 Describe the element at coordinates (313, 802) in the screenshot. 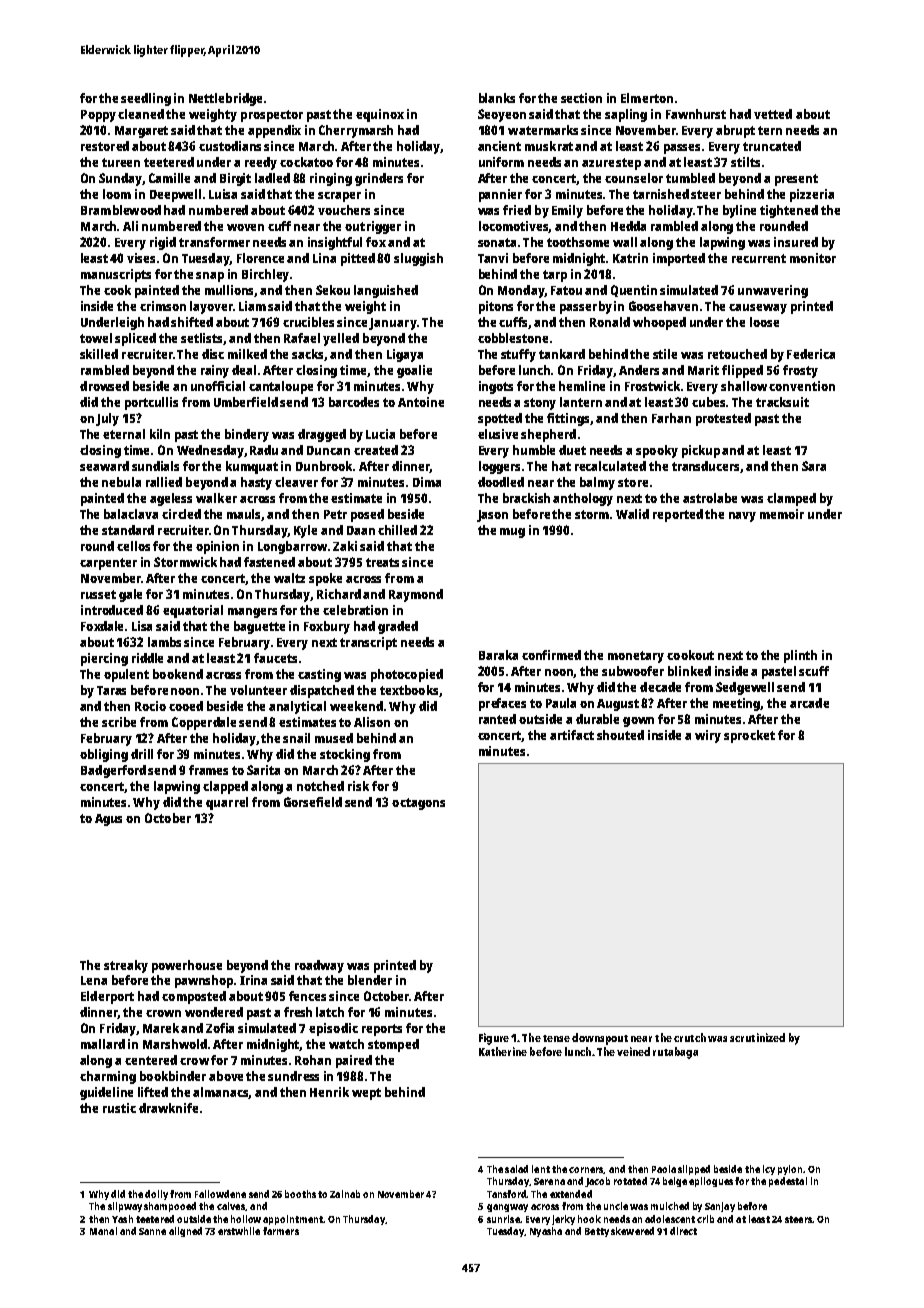

I see `Gorsefield` at that location.
